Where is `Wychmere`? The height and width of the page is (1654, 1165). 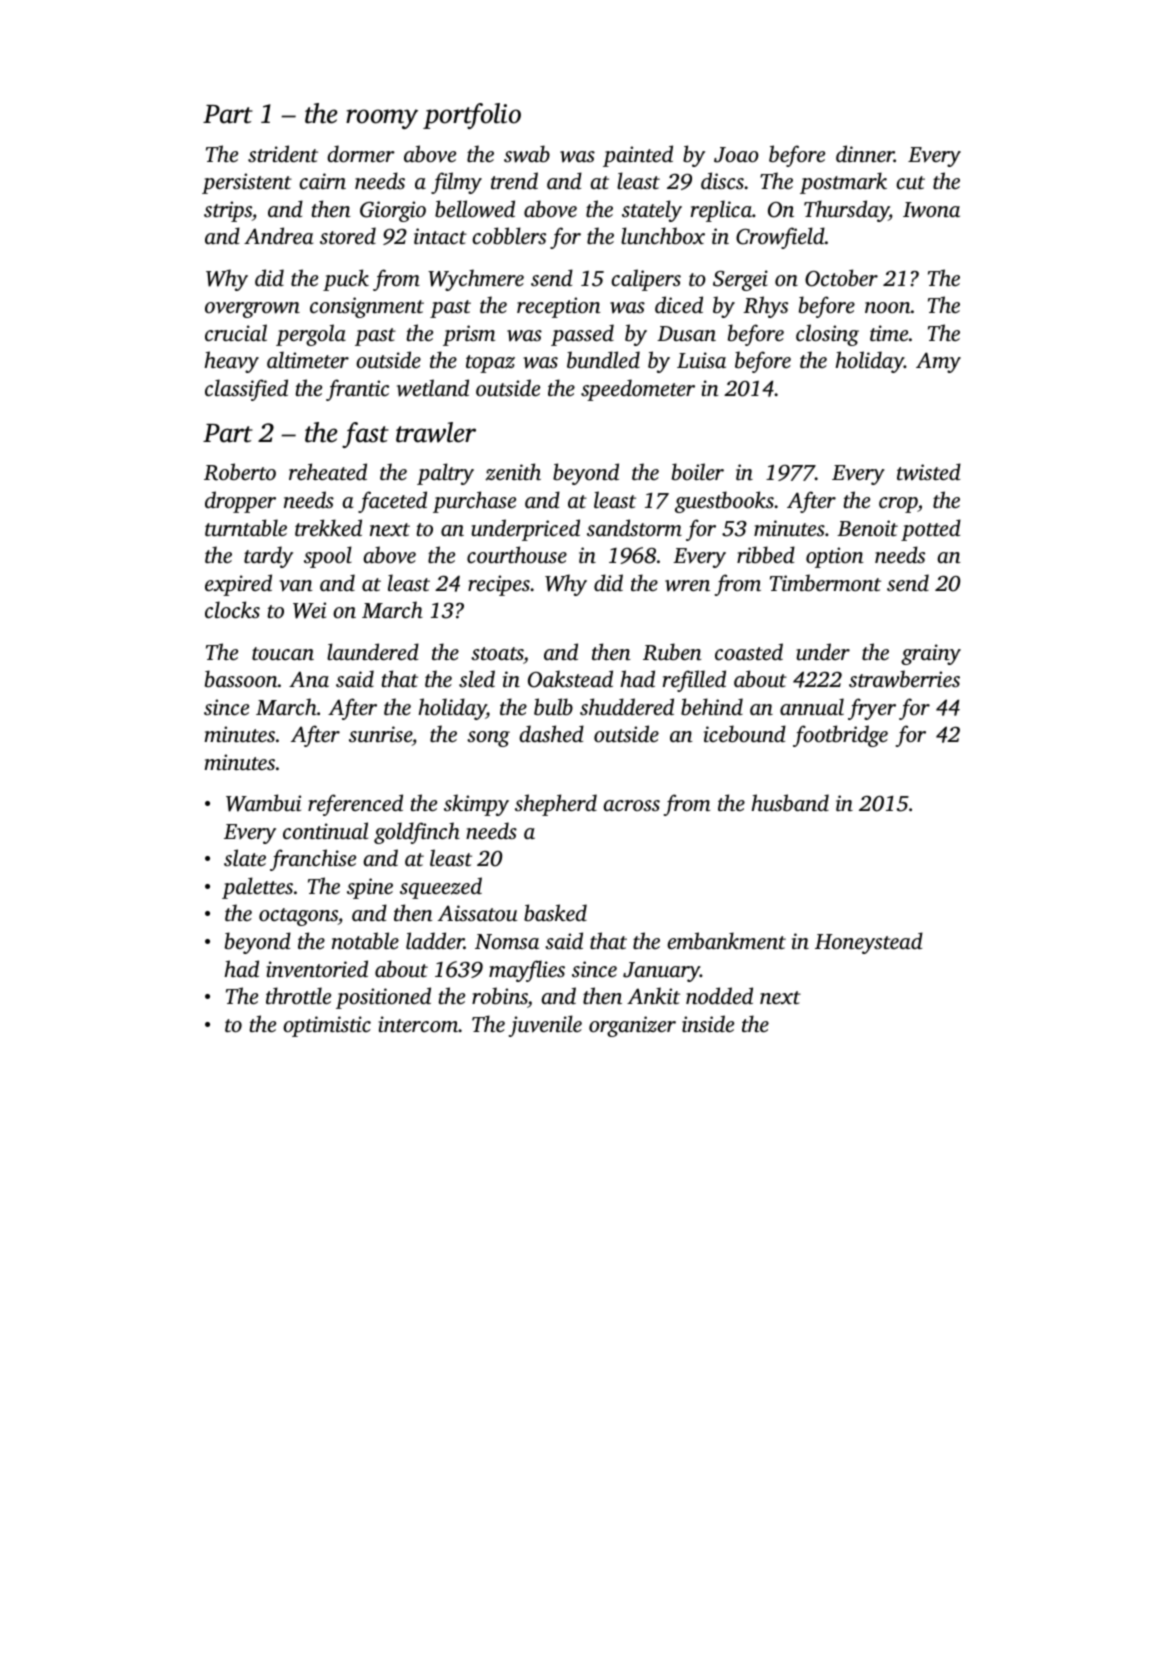
Wychmere is located at coordinates (476, 280).
